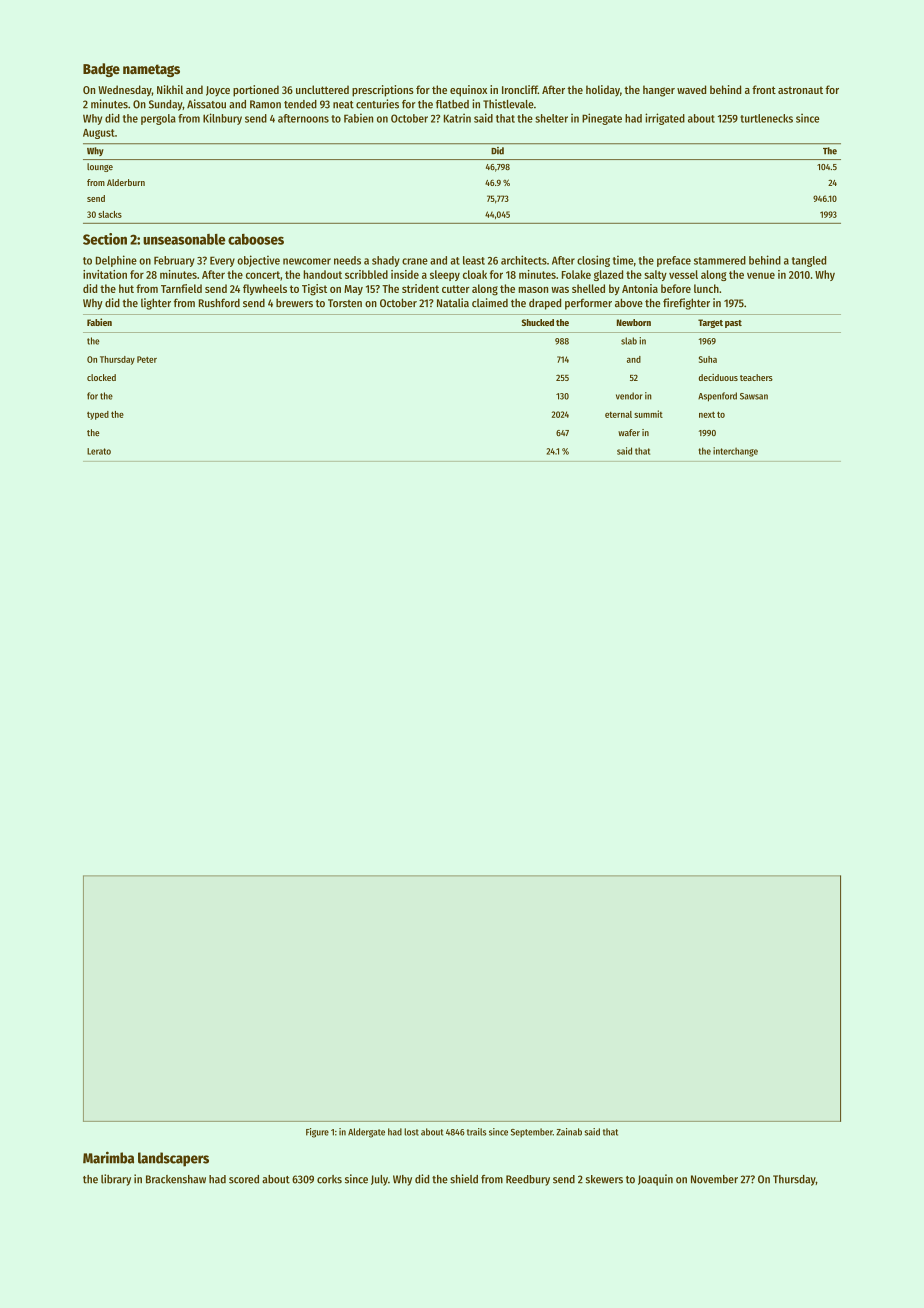 This image has width=924, height=1308. Describe the element at coordinates (317, 1133) in the image. I see `Figure` at that location.
